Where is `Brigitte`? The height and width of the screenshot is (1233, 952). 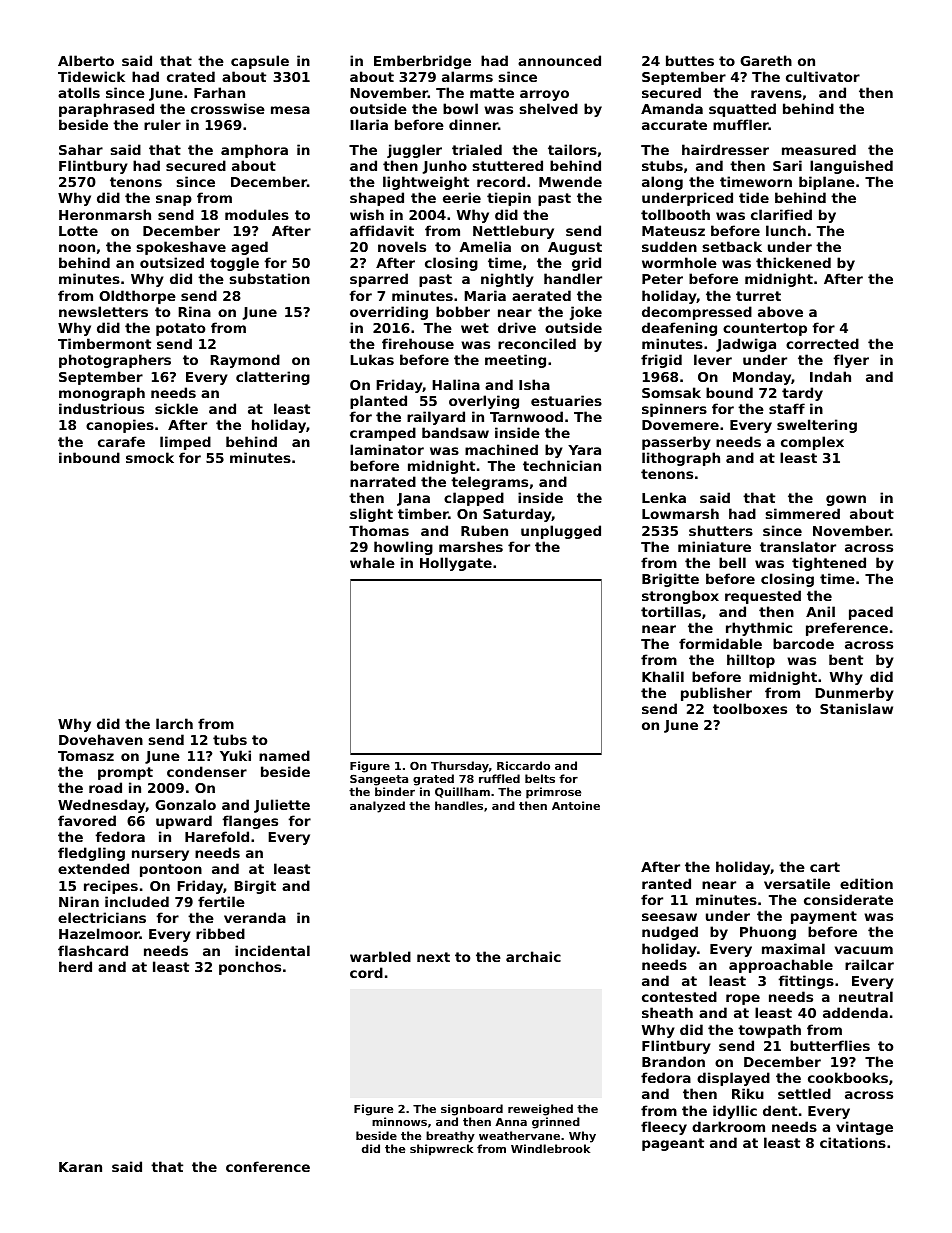 Brigitte is located at coordinates (670, 580).
